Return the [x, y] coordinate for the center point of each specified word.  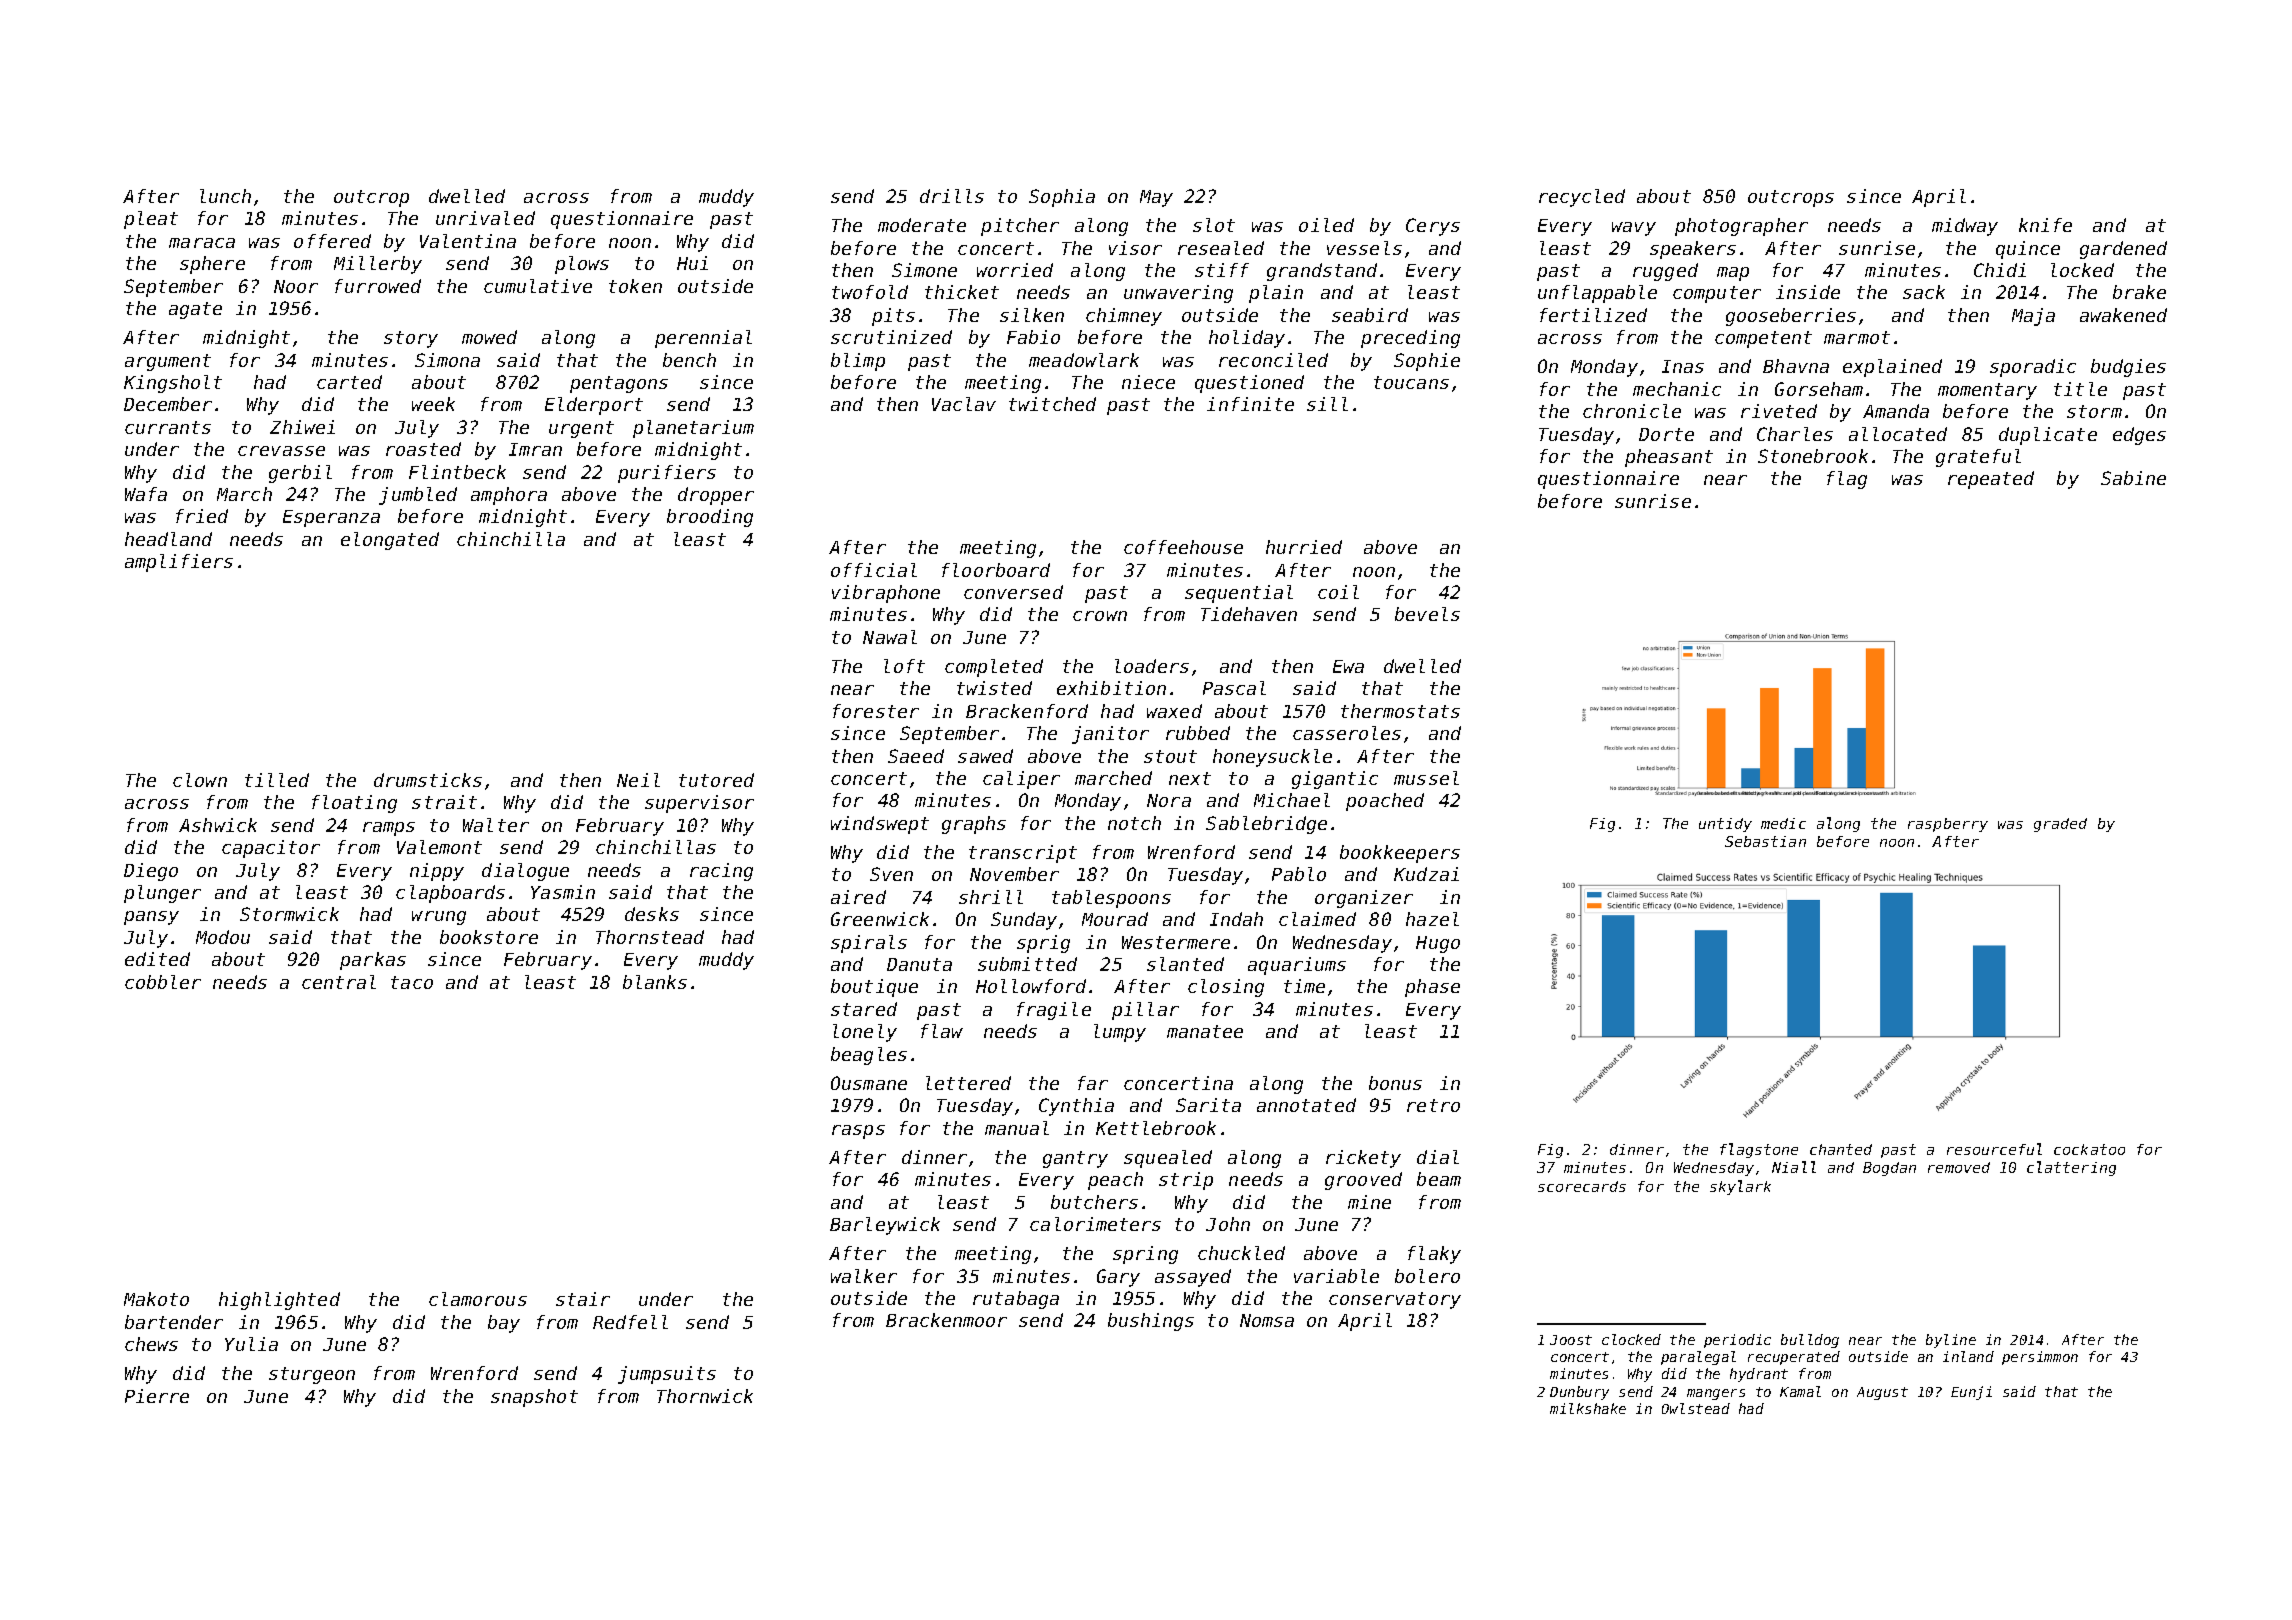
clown [200, 780]
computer [1717, 294]
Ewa [1348, 666]
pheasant [1669, 458]
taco [412, 982]
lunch [225, 196]
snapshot [534, 1398]
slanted [1185, 964]
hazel [1432, 919]
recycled [1582, 198]
